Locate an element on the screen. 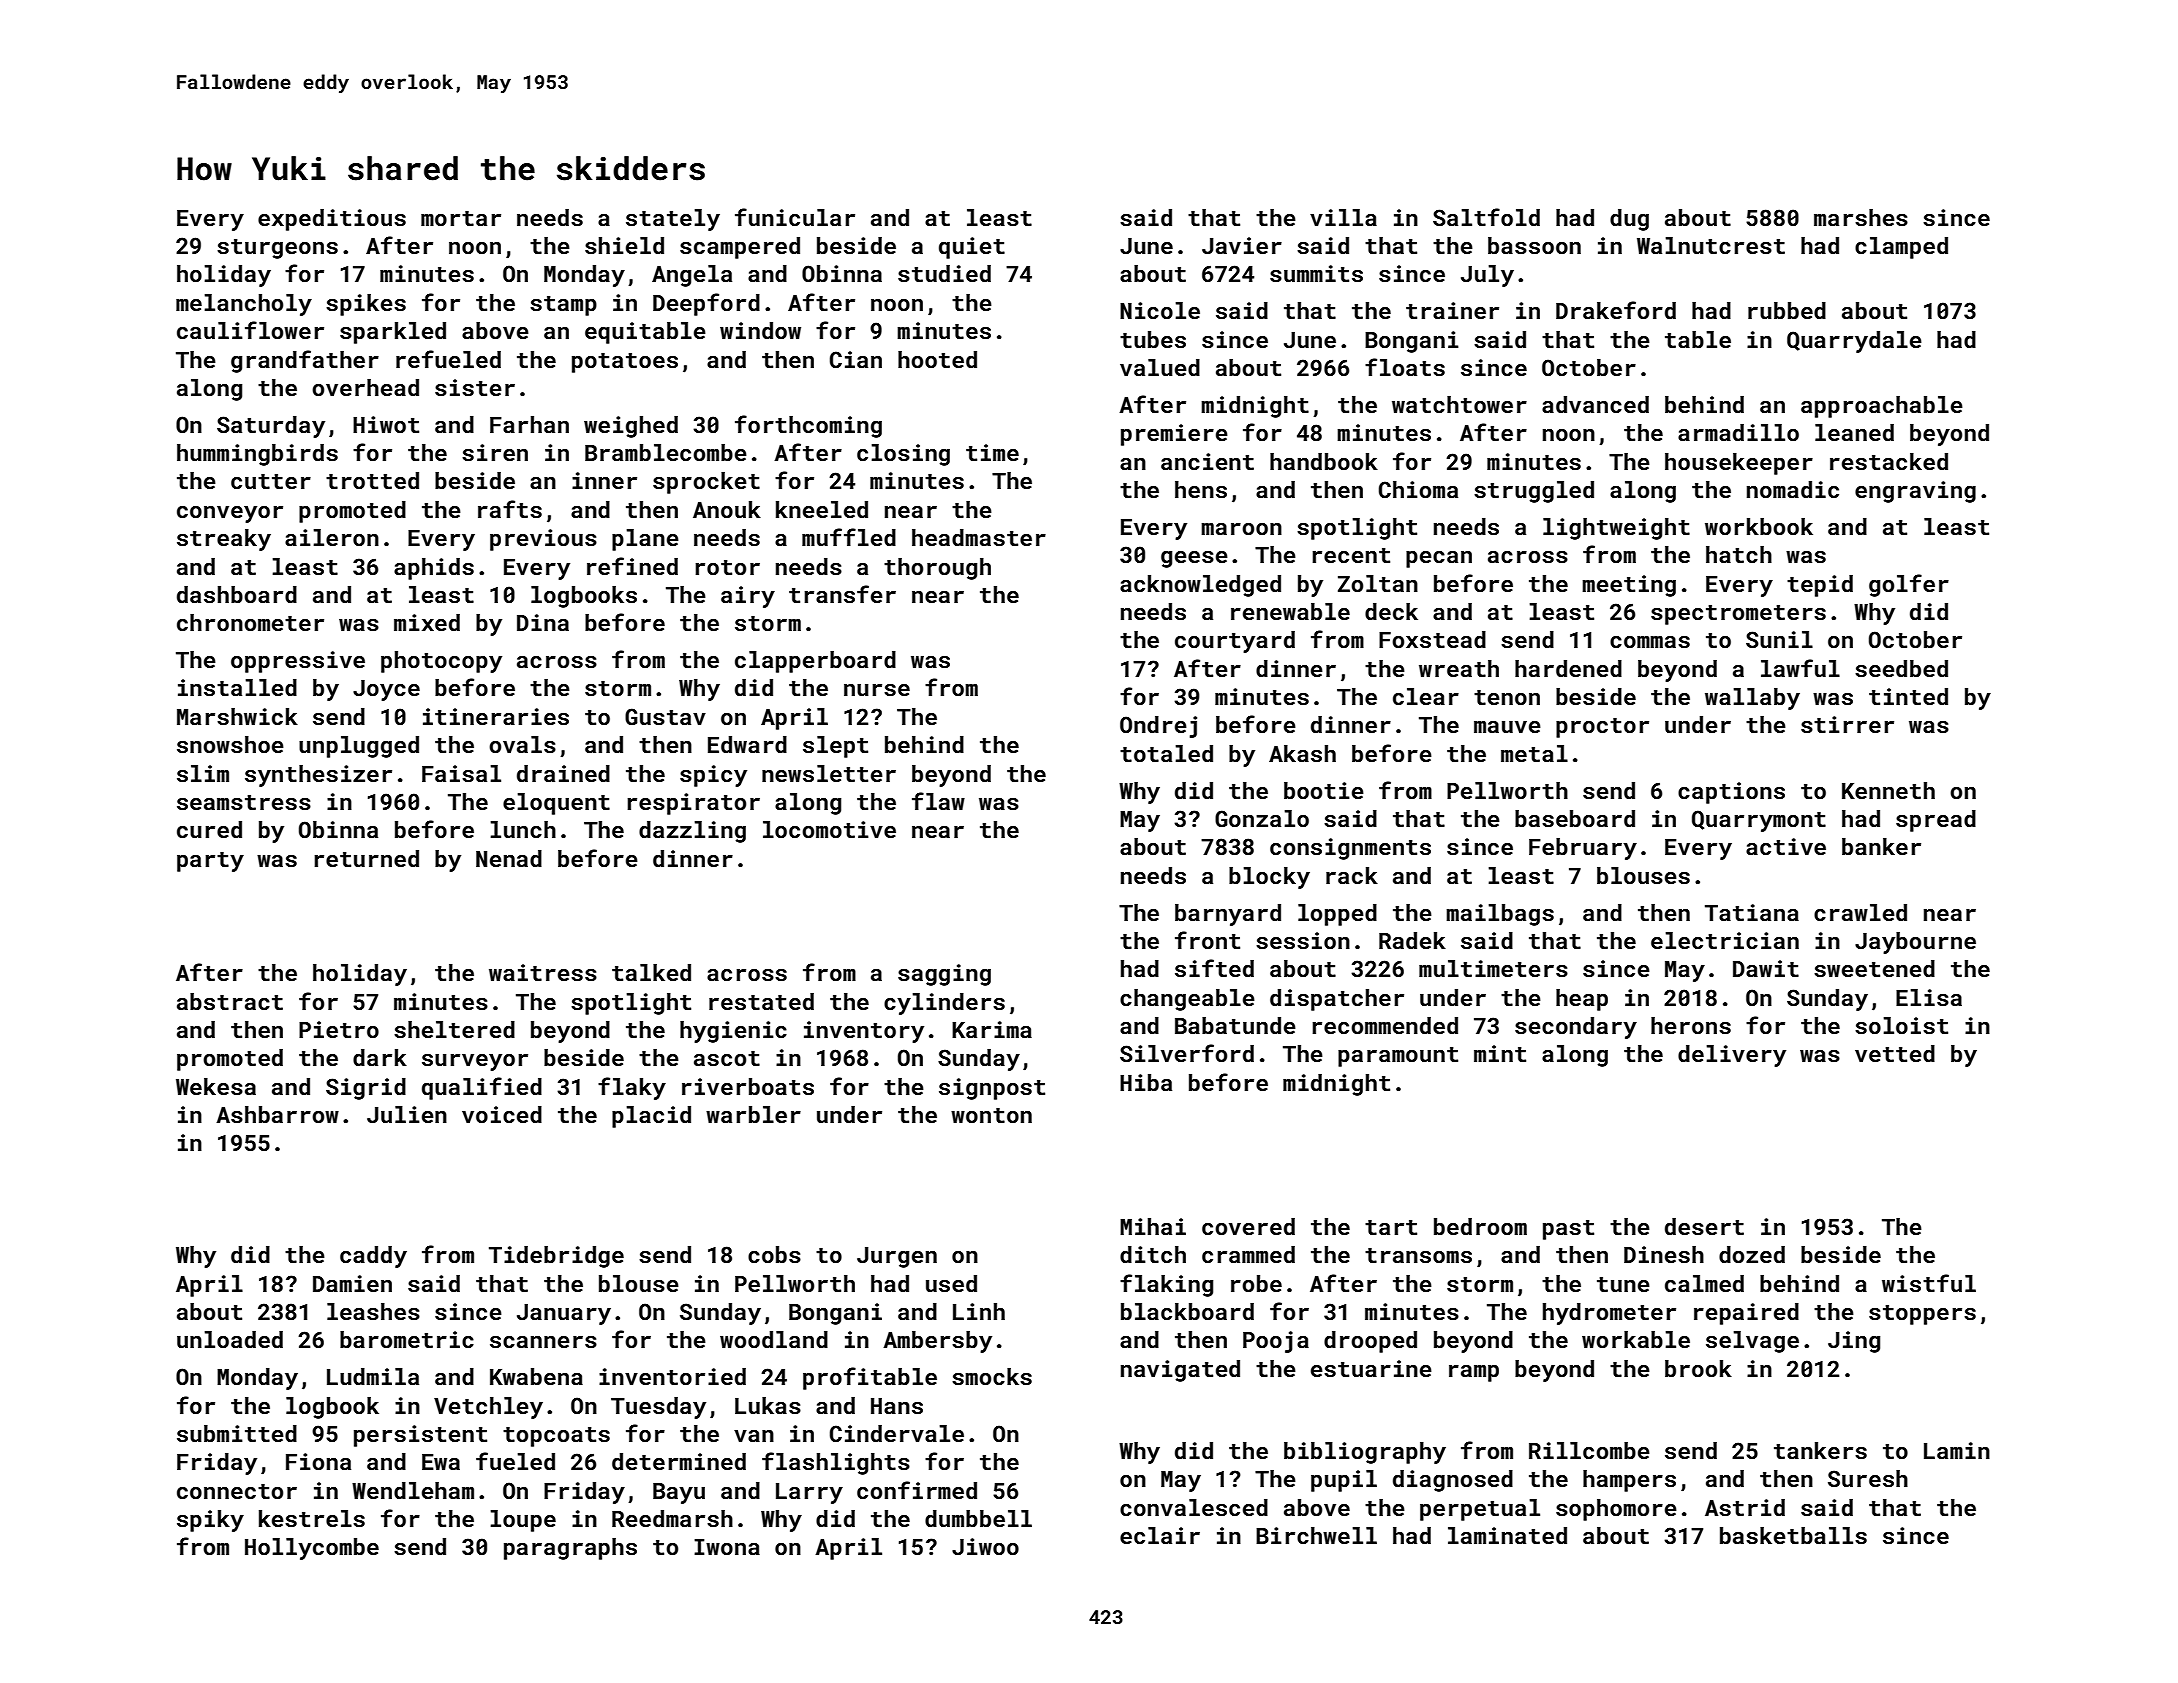 This screenshot has height=1683, width=2178. itineraries is located at coordinates (496, 716).
